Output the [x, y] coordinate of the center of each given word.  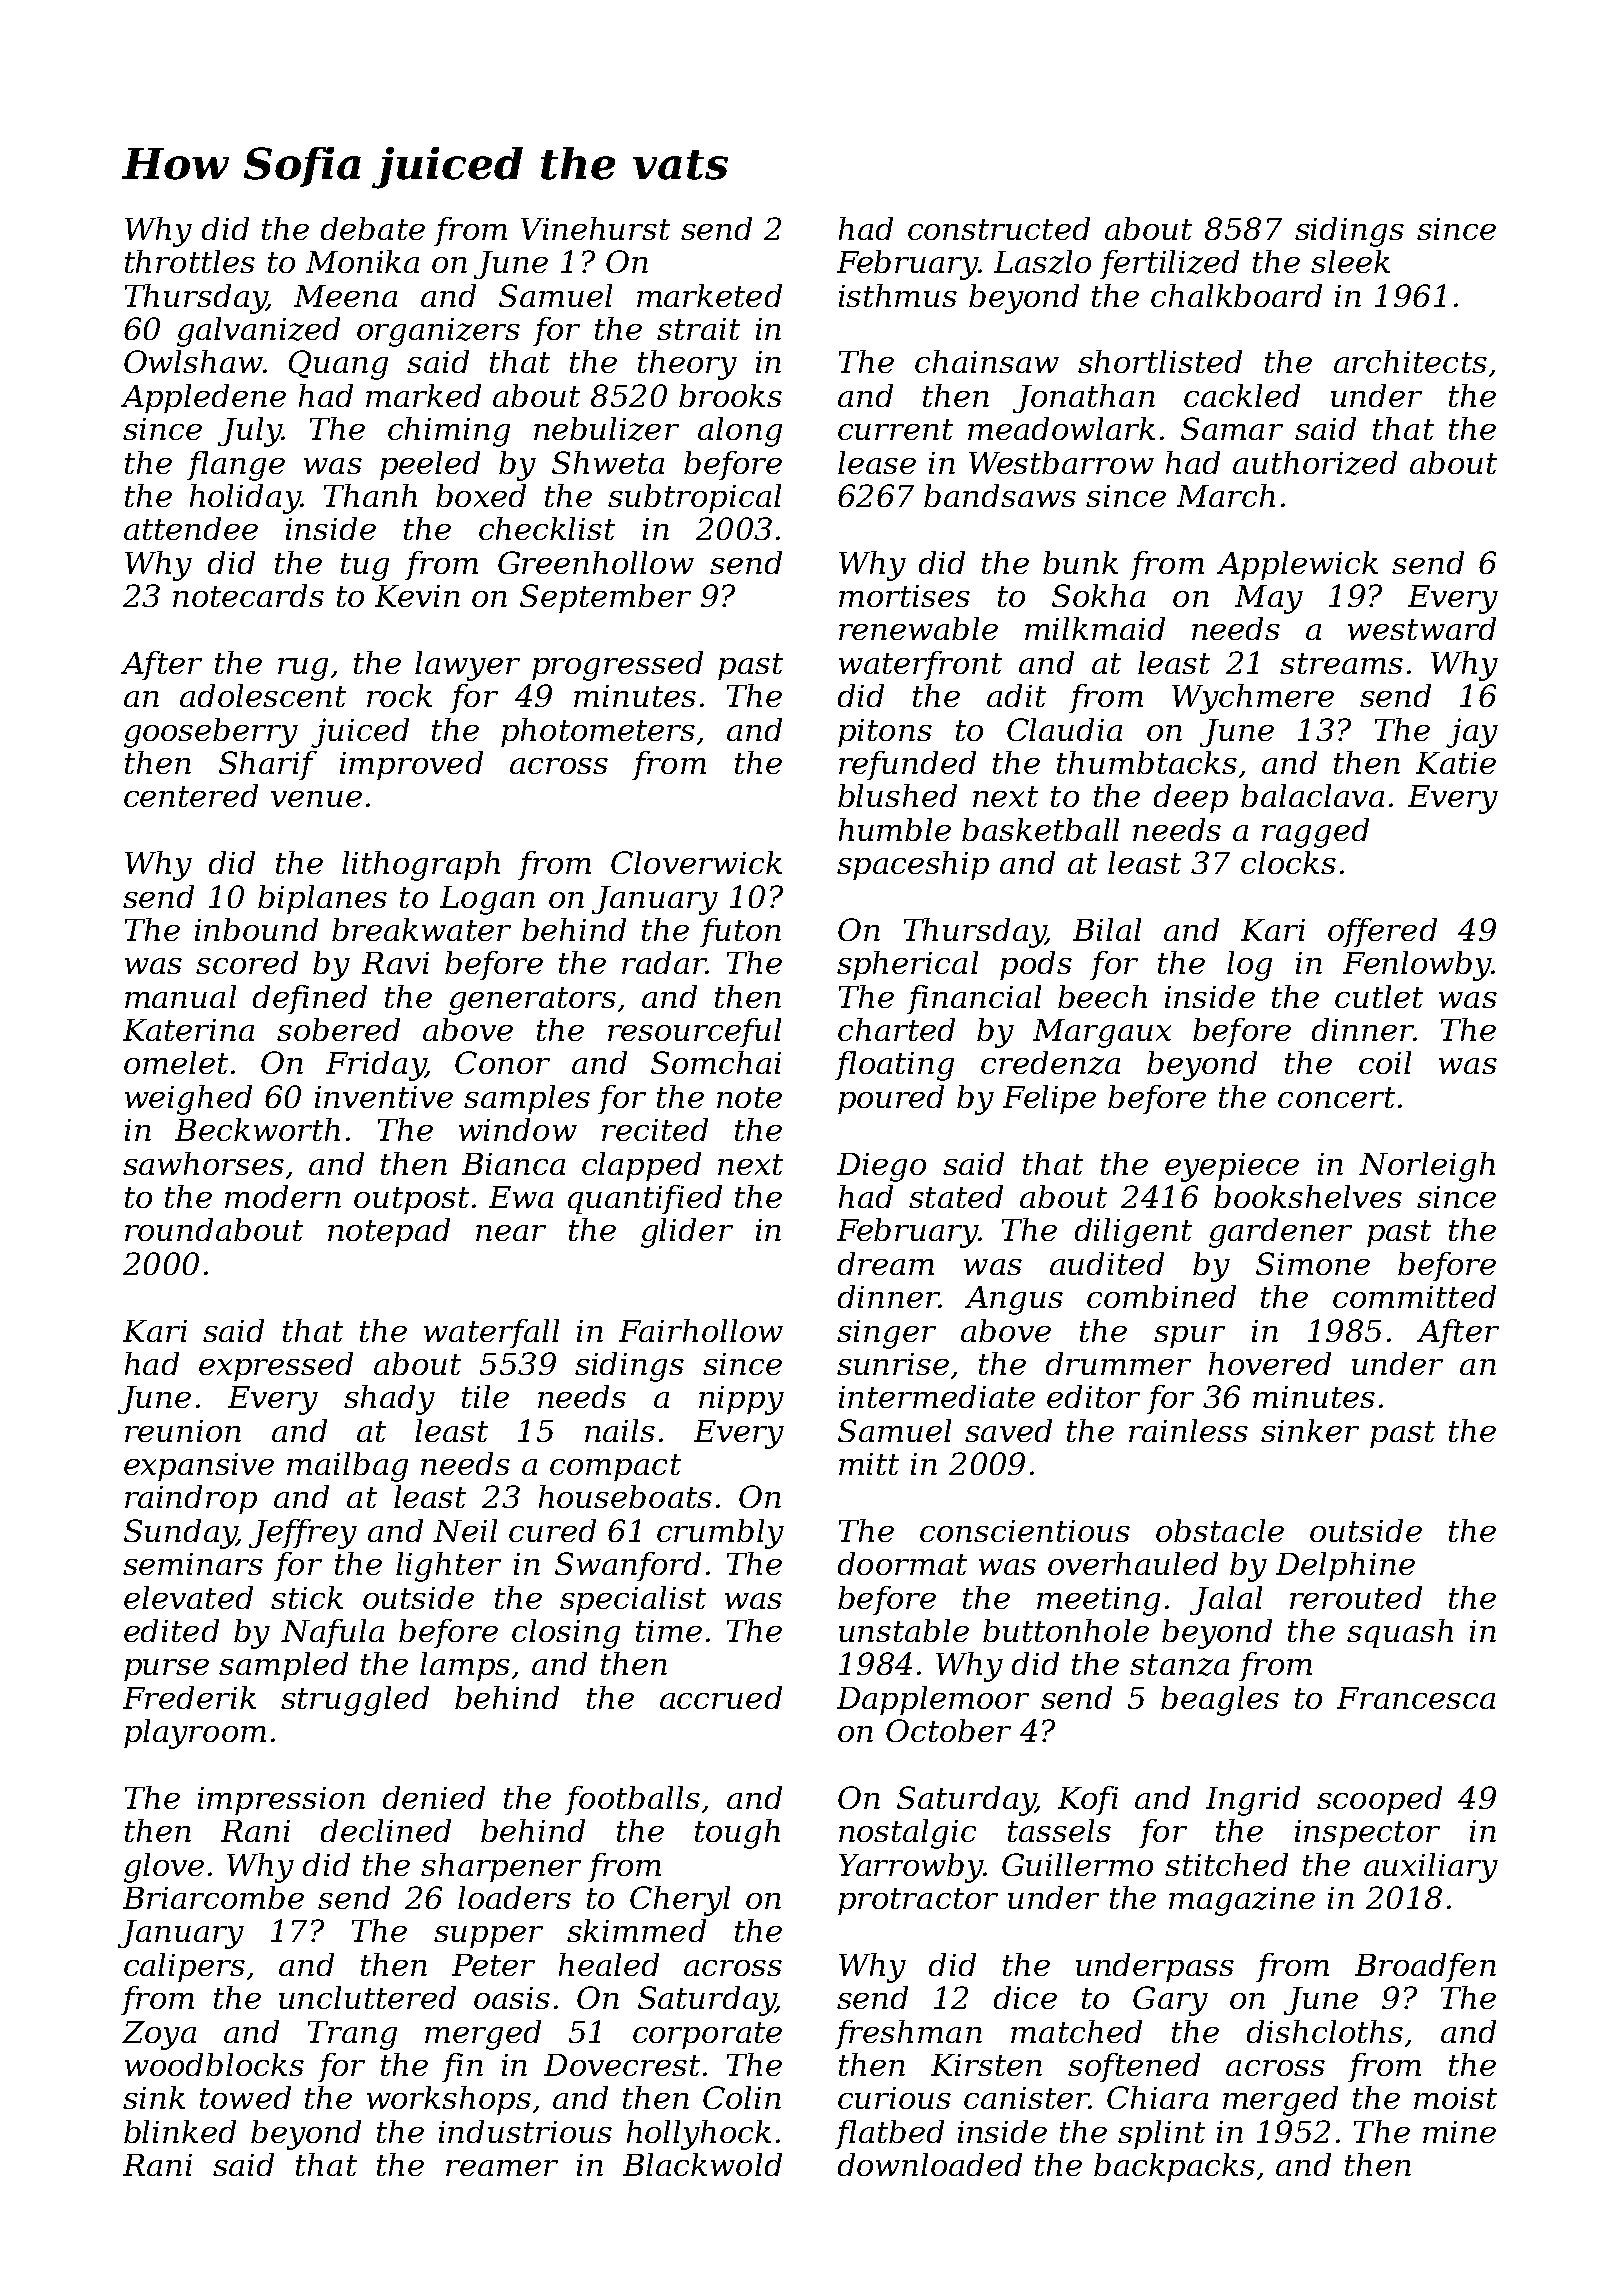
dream [886, 1263]
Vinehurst [595, 228]
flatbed [889, 2134]
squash [1400, 1633]
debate [373, 228]
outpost [411, 1200]
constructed [999, 228]
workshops [449, 2100]
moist [1455, 2098]
